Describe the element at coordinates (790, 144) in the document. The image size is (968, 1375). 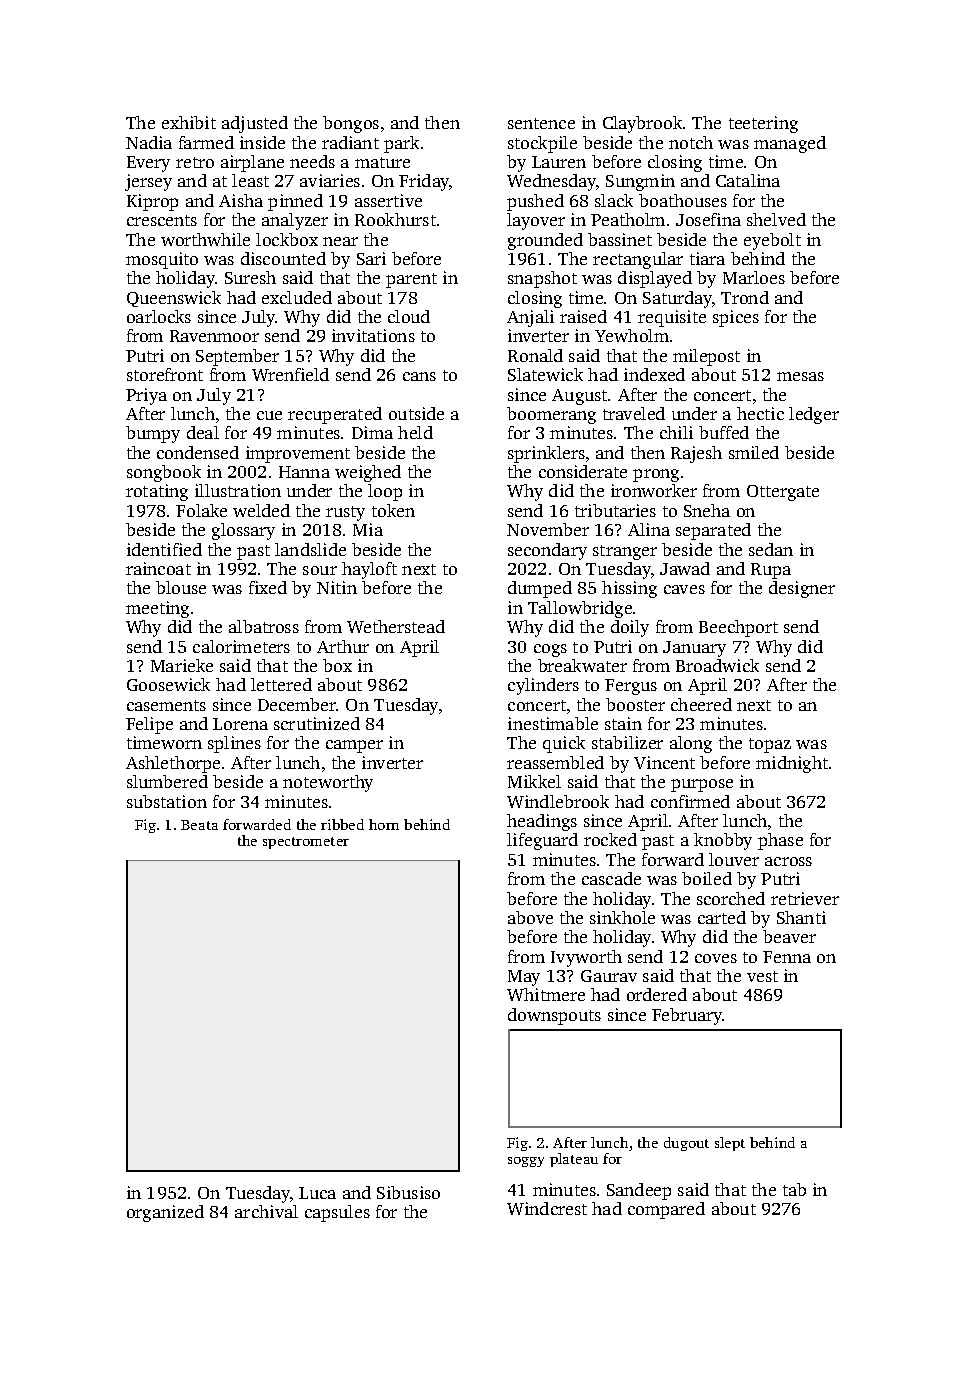
I see `managed` at that location.
